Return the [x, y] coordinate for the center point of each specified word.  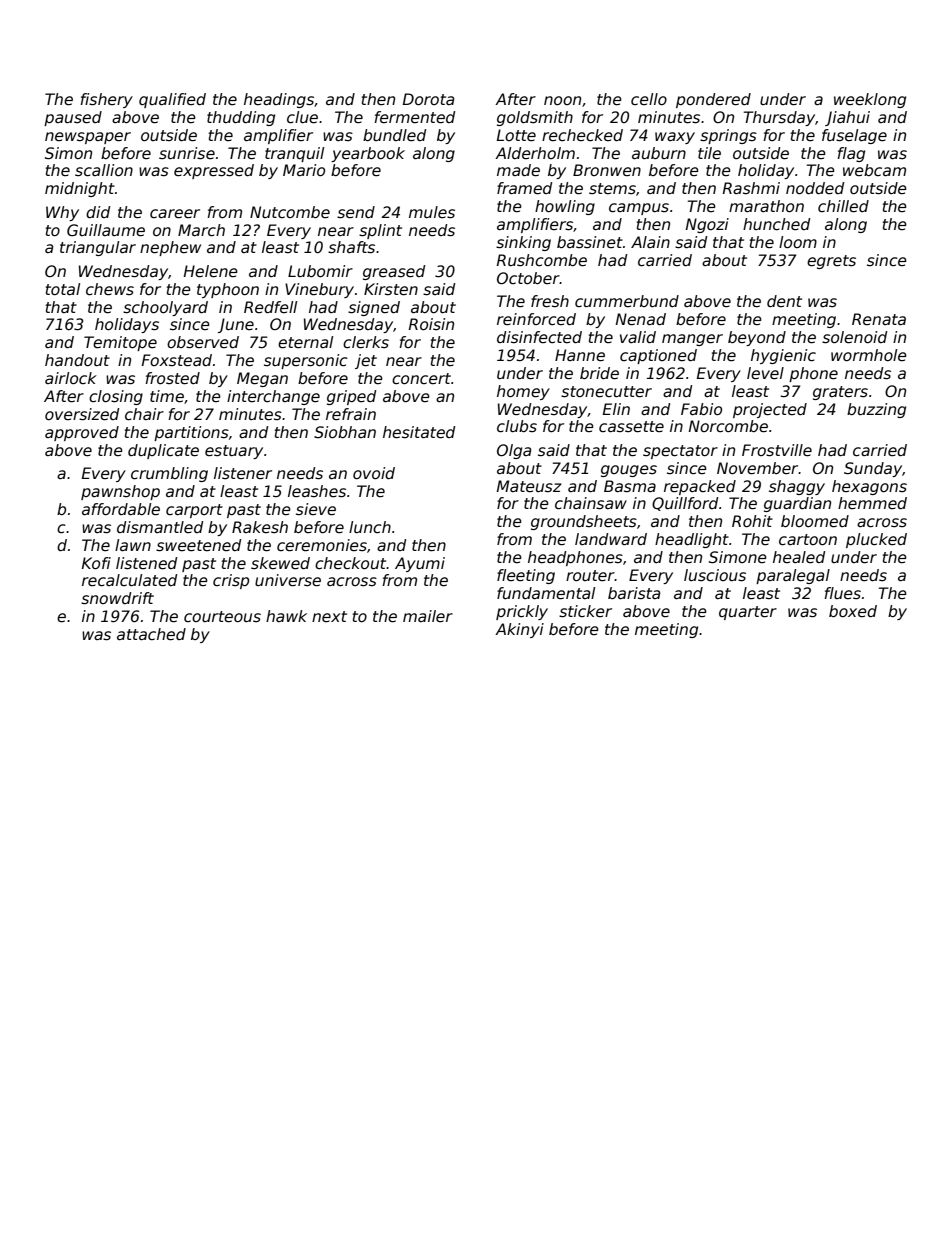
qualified [172, 100]
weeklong [870, 100]
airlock [71, 378]
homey [523, 392]
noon [562, 100]
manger [692, 340]
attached [151, 634]
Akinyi [519, 630]
